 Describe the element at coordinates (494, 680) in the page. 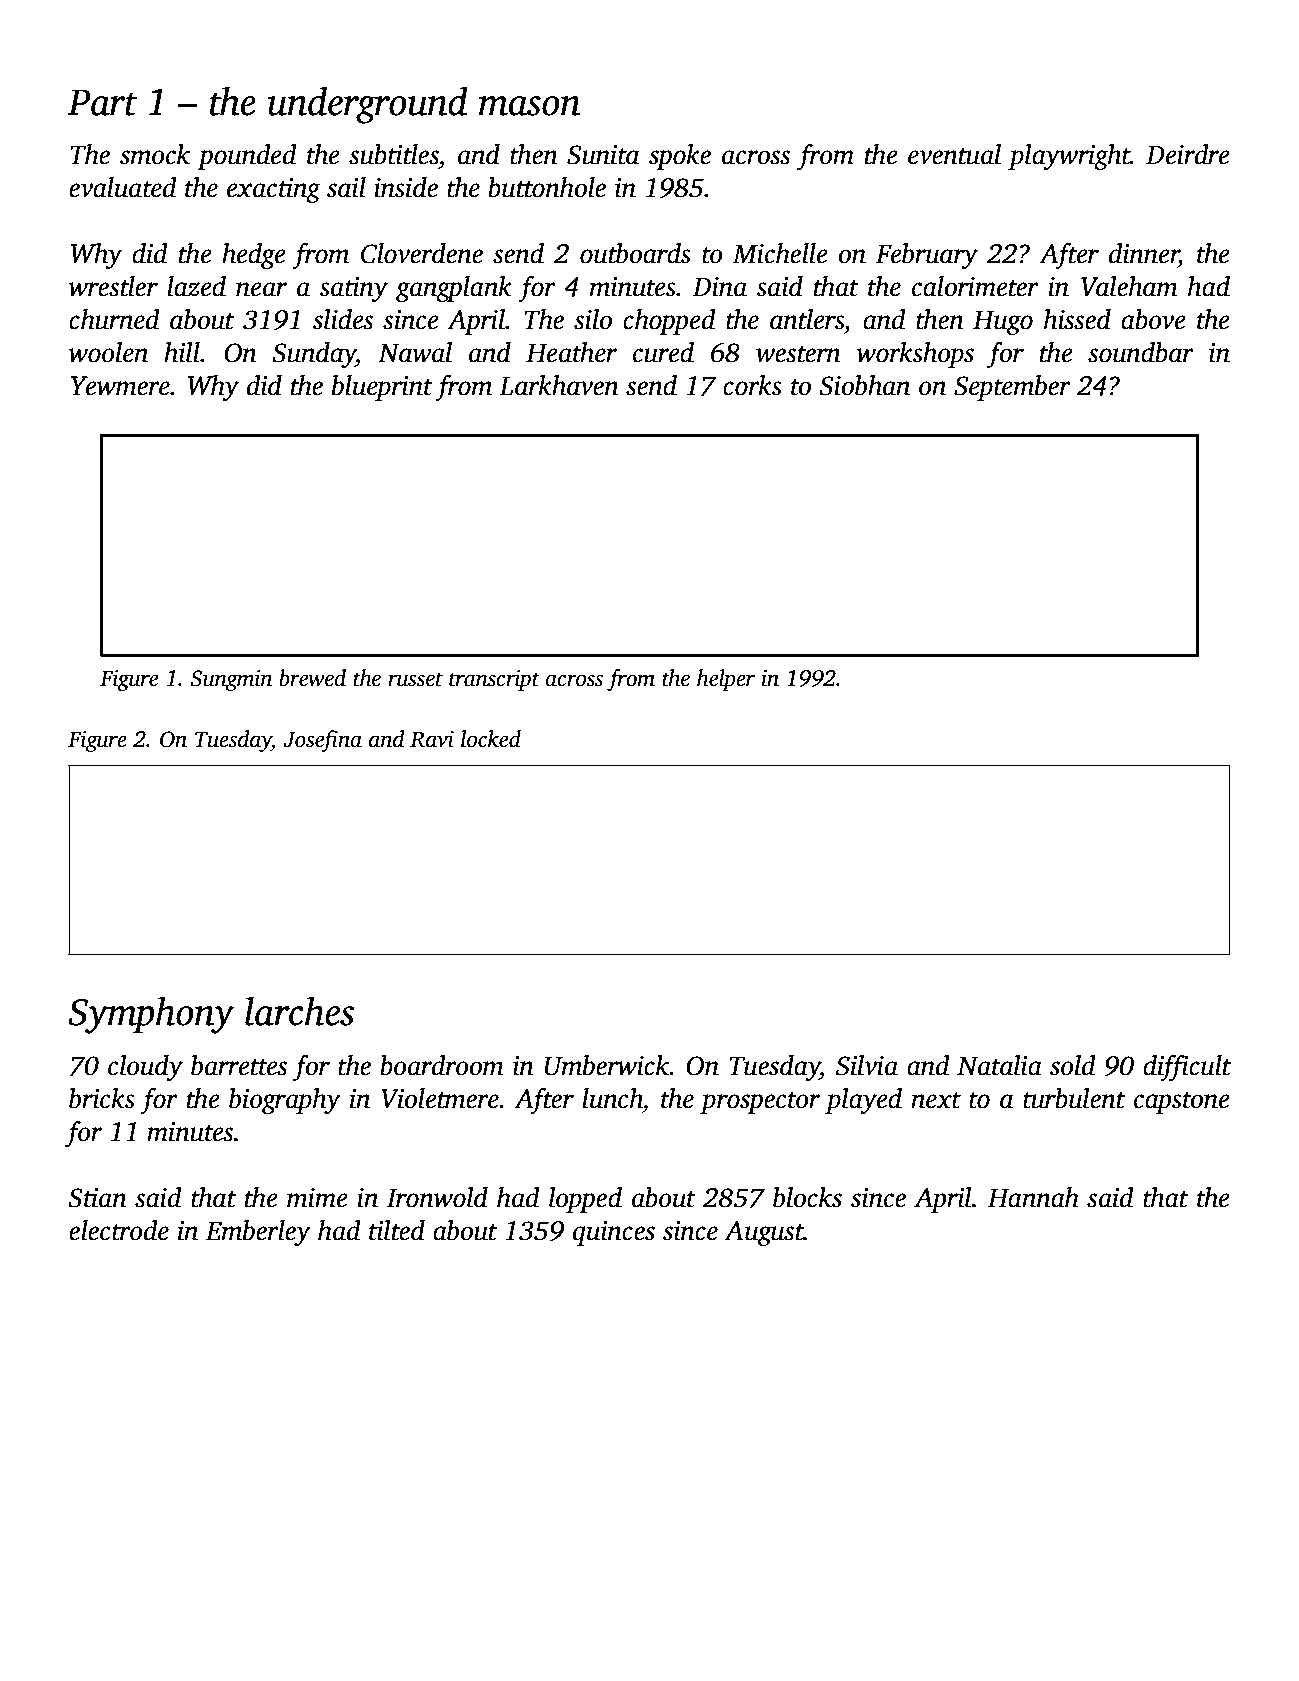

I see `transcript` at that location.
